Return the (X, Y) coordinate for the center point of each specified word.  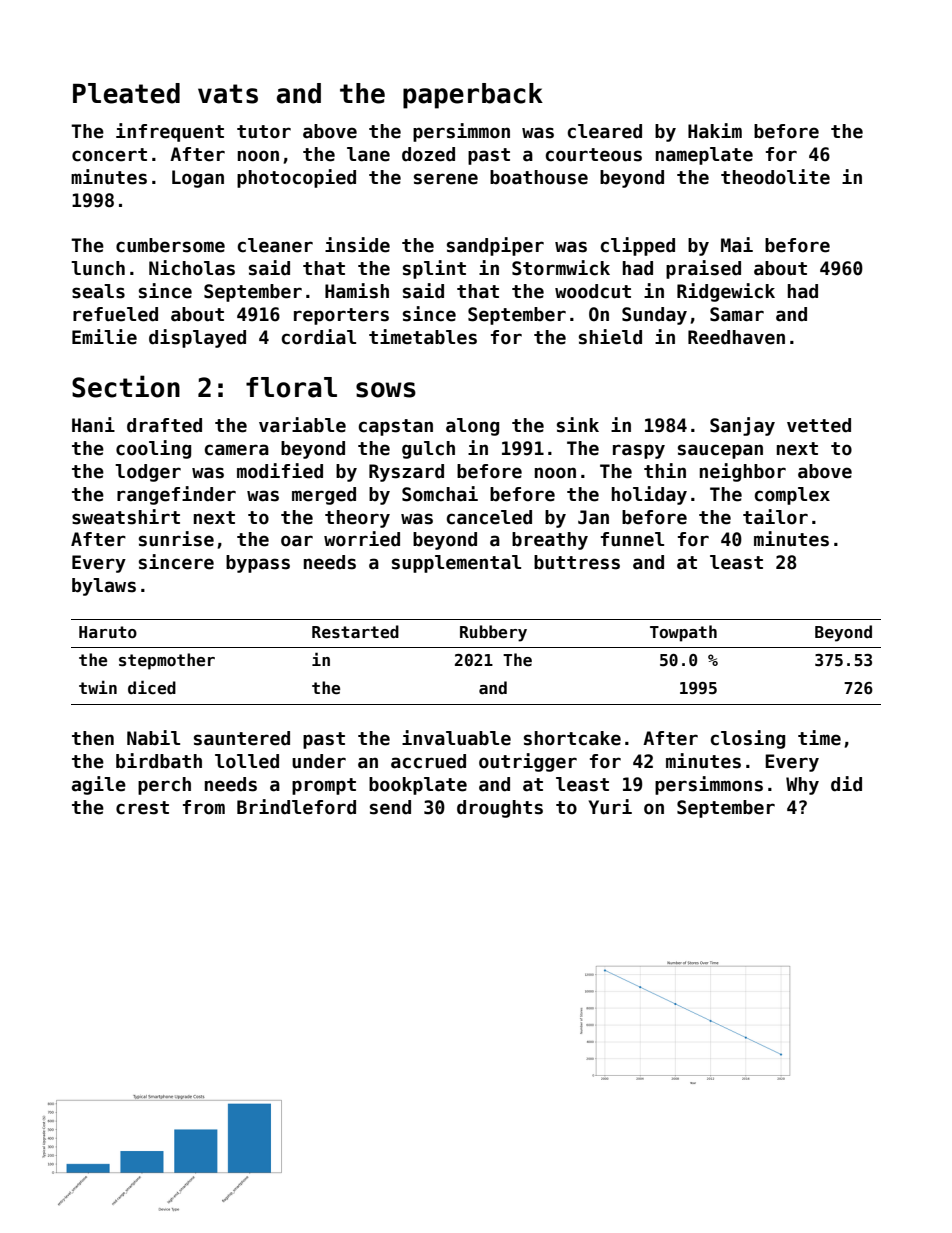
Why (802, 786)
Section (126, 386)
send (390, 807)
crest (142, 808)
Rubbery (493, 633)
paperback (473, 96)
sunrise (176, 539)
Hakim (715, 131)
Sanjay (742, 426)
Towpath (683, 633)
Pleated (126, 93)
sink (578, 425)
